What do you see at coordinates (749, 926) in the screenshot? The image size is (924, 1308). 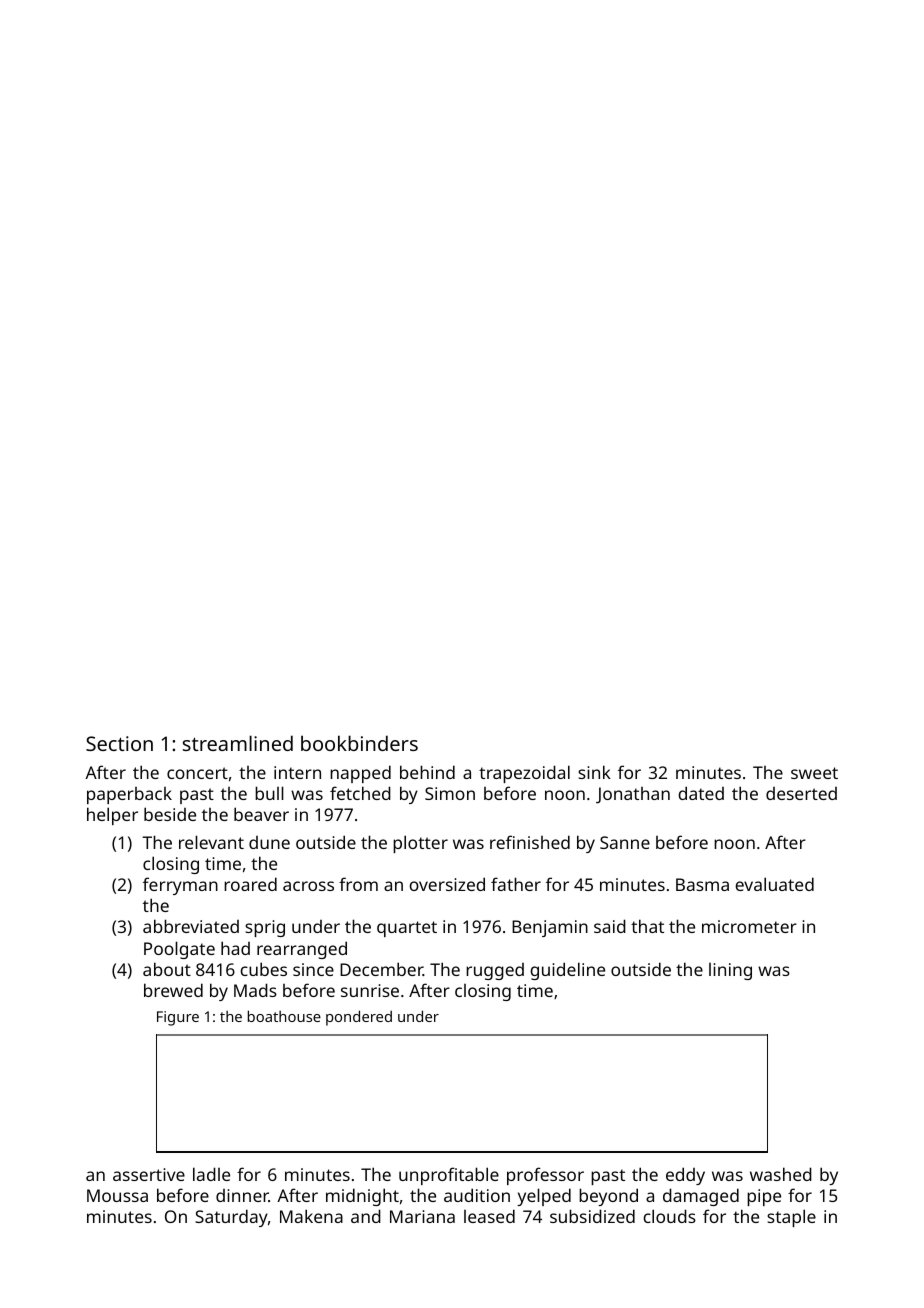 I see `micrometer` at bounding box center [749, 926].
